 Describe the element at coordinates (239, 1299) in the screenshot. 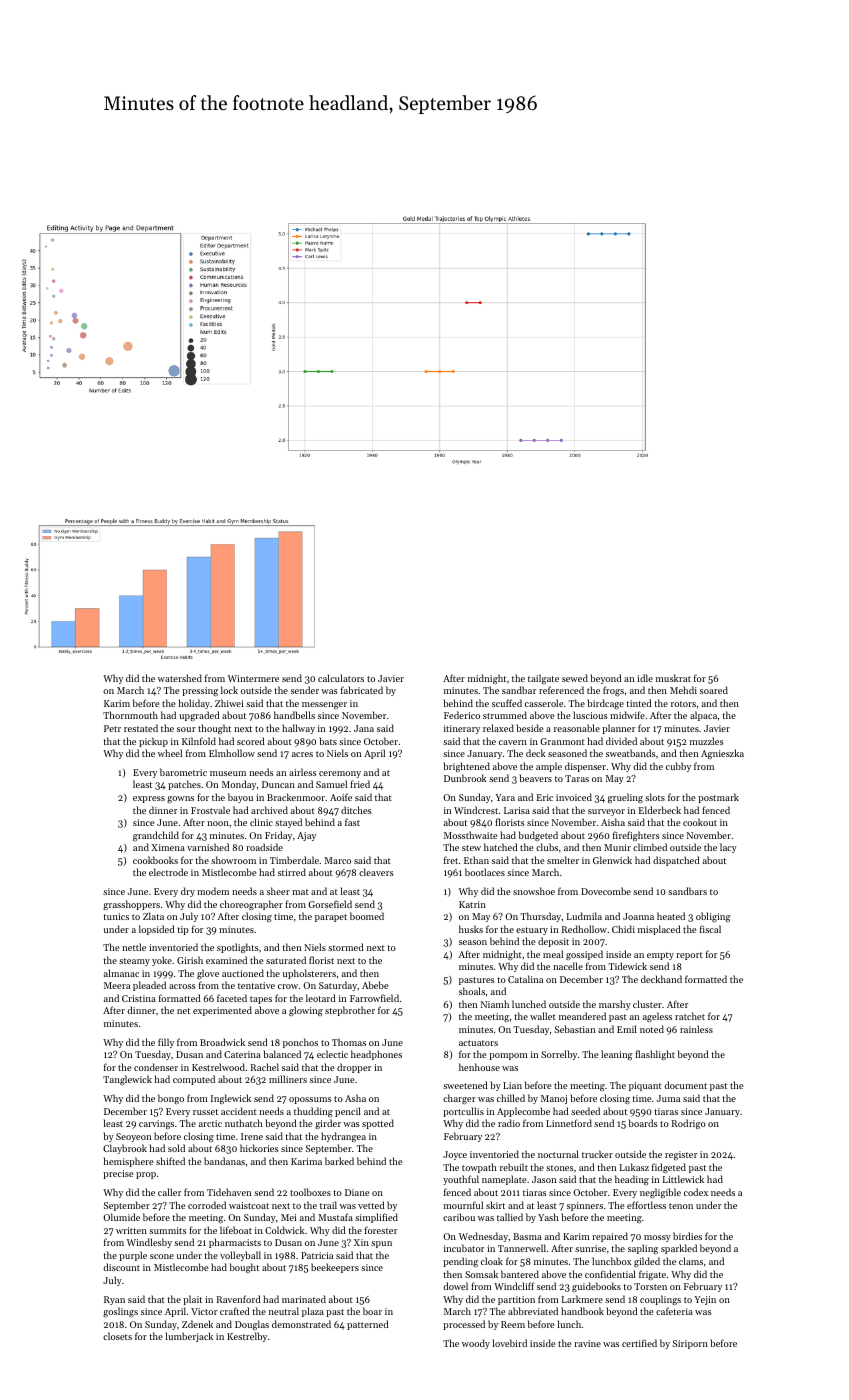

I see `Ravenford` at that location.
